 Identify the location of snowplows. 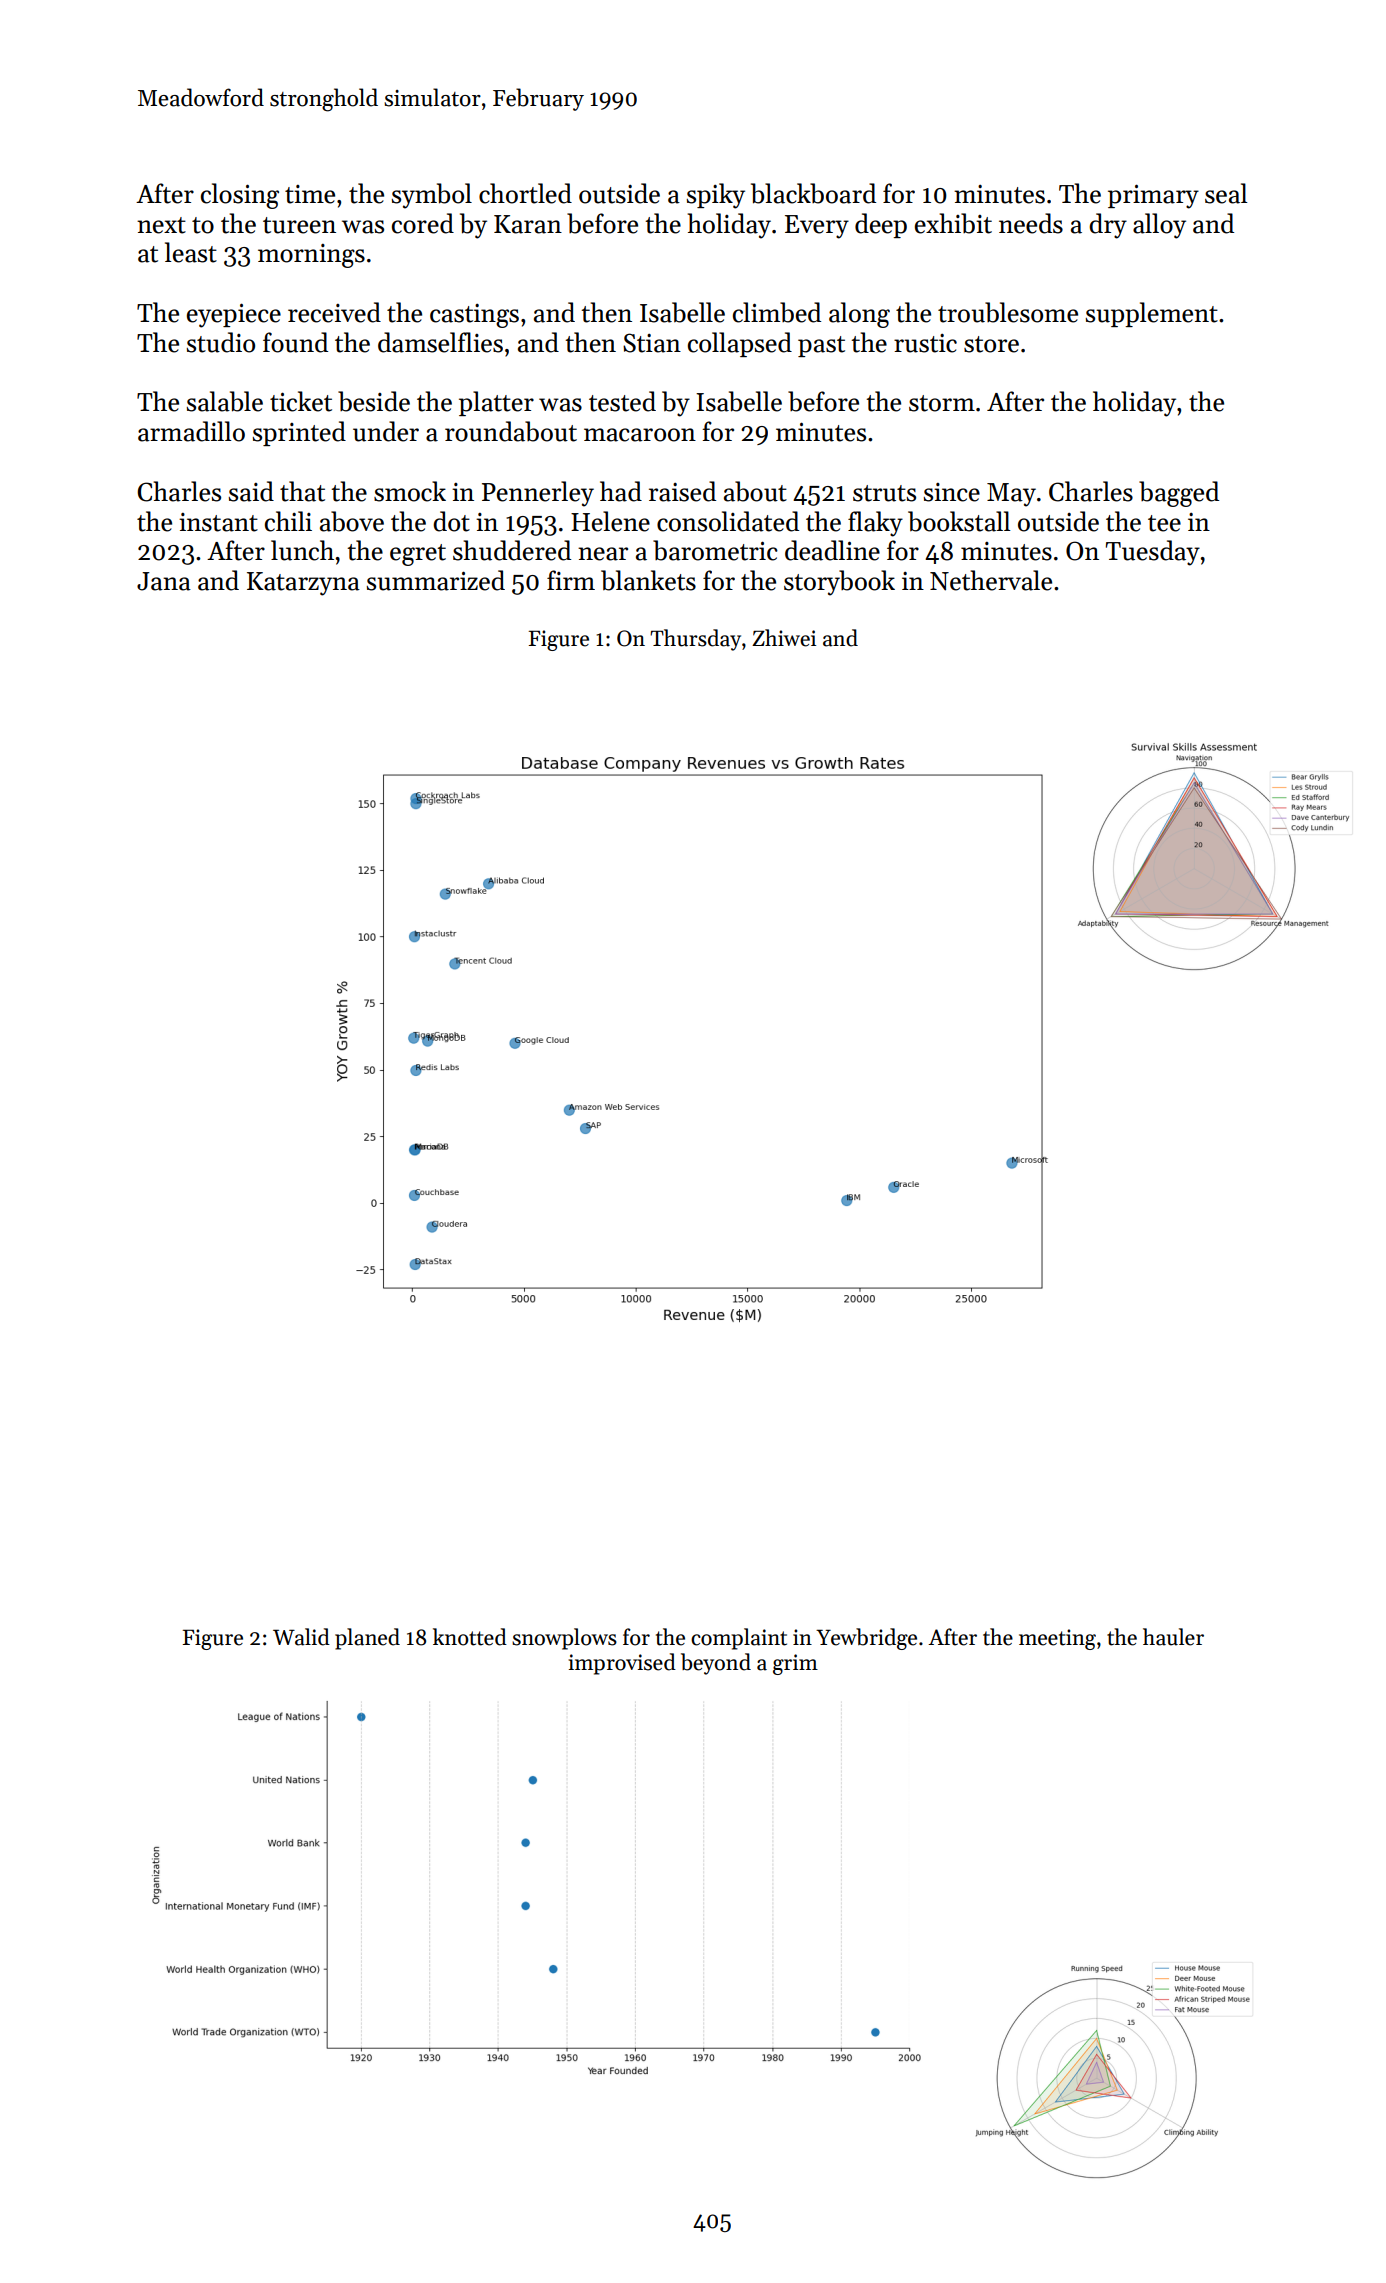
(564, 1639).
